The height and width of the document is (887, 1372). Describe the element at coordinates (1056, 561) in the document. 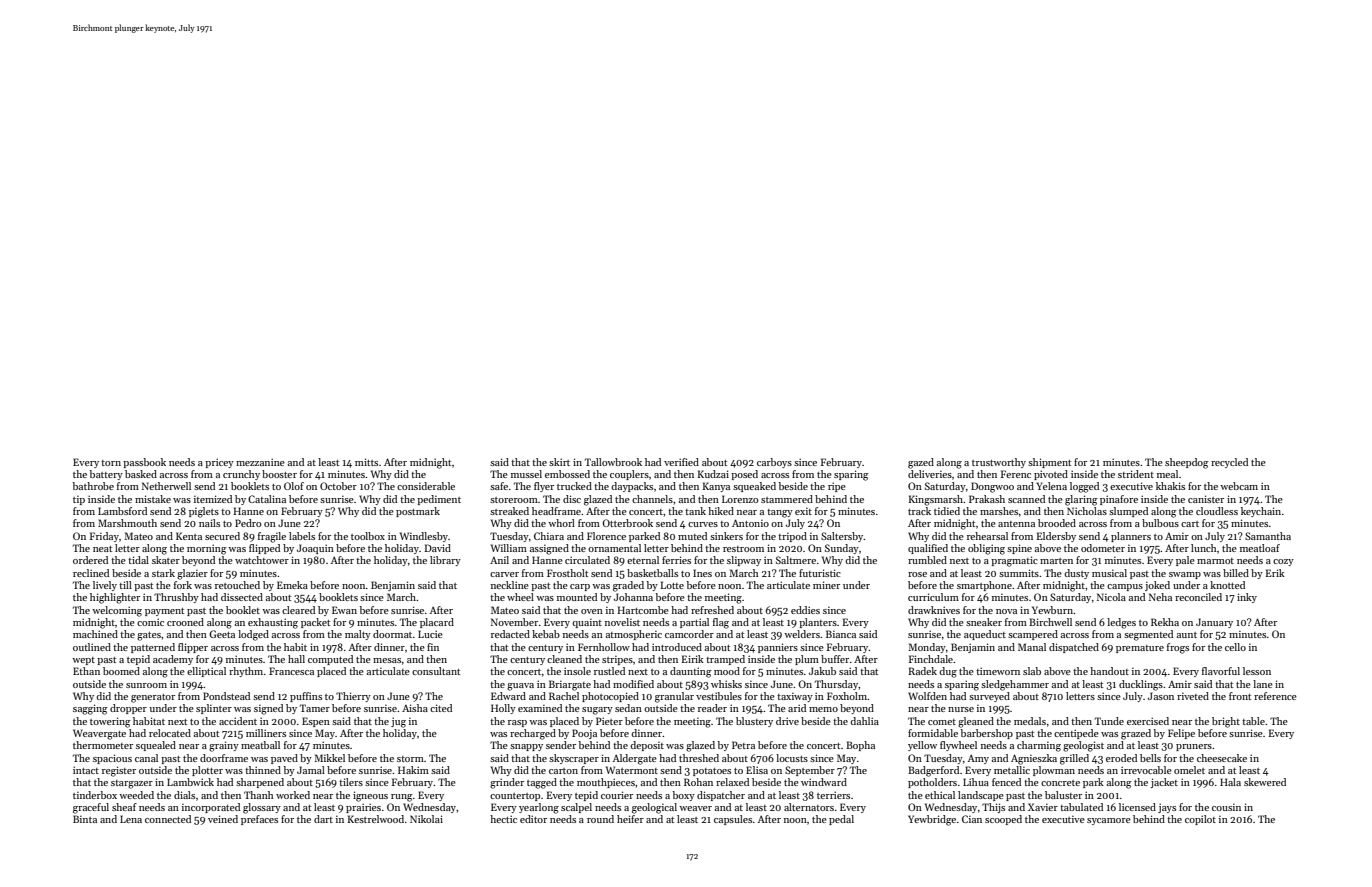

I see `marten` at that location.
